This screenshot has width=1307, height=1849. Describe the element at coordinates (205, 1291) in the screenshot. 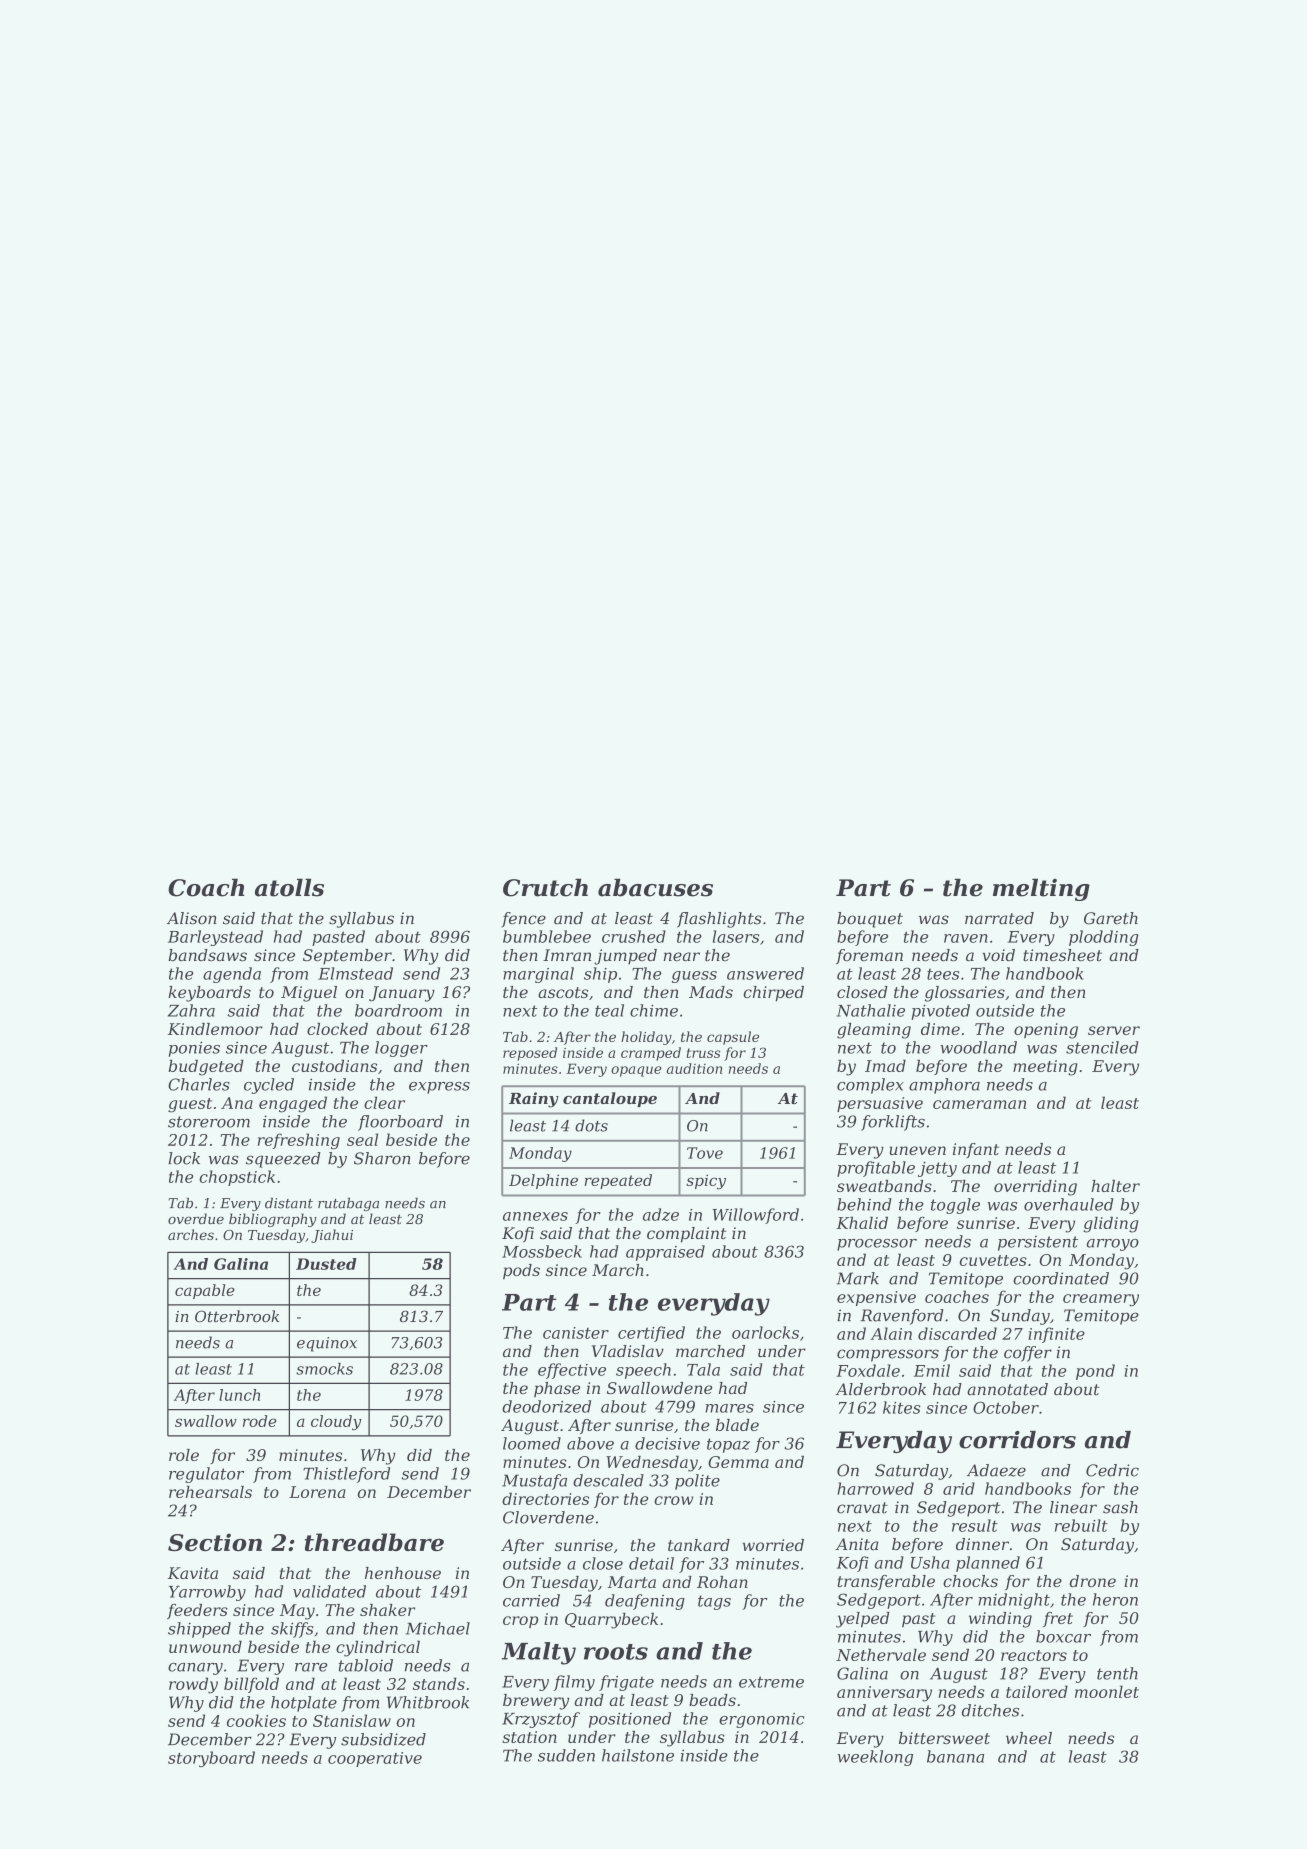

I see `capable` at that location.
